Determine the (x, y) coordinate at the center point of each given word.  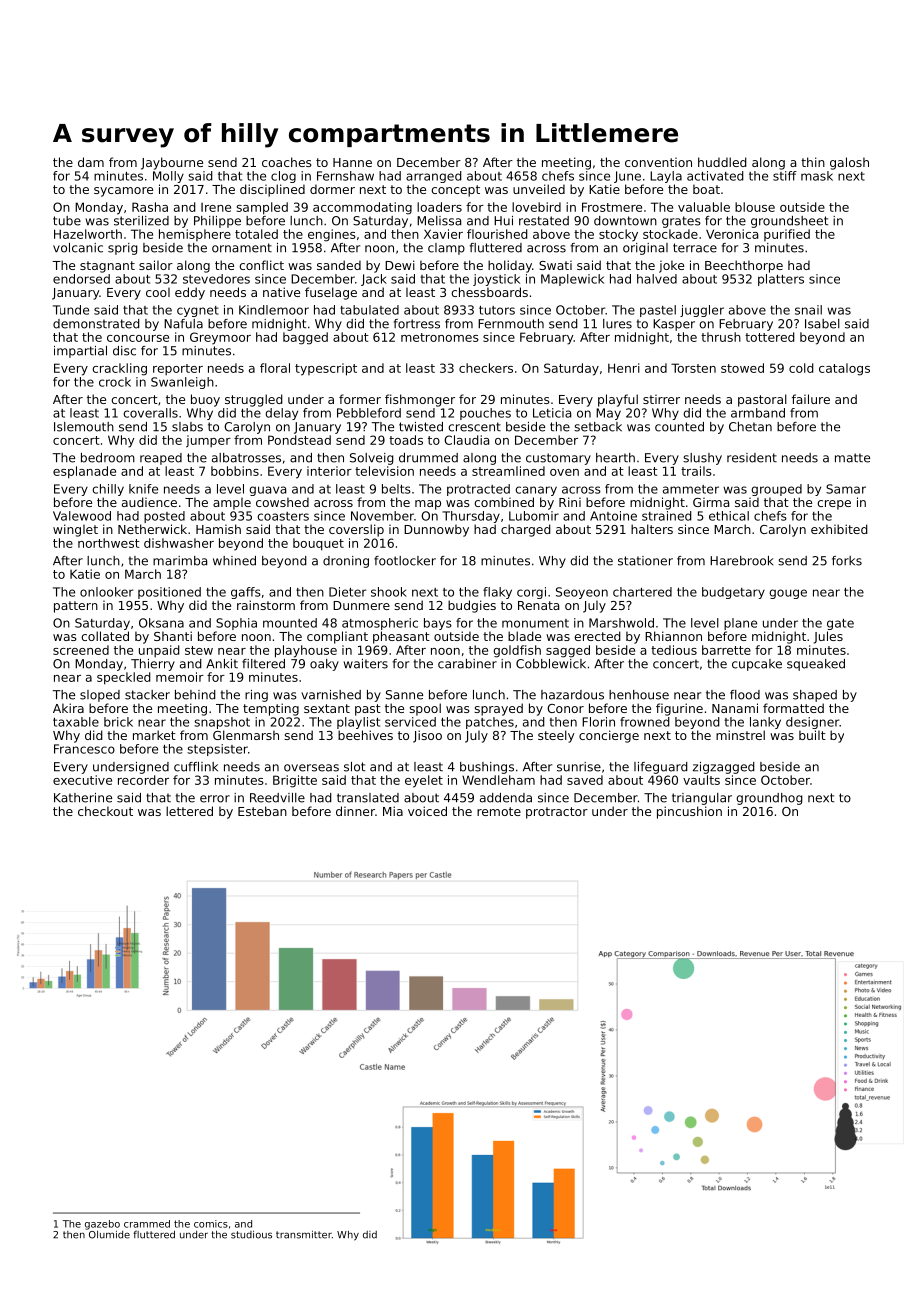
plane (740, 624)
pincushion (689, 812)
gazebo (102, 1225)
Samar (846, 489)
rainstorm (266, 605)
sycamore (123, 192)
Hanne (352, 162)
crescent (474, 427)
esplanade (84, 472)
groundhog (769, 799)
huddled (722, 162)
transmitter (304, 1235)
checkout (105, 811)
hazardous (572, 695)
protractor (557, 813)
